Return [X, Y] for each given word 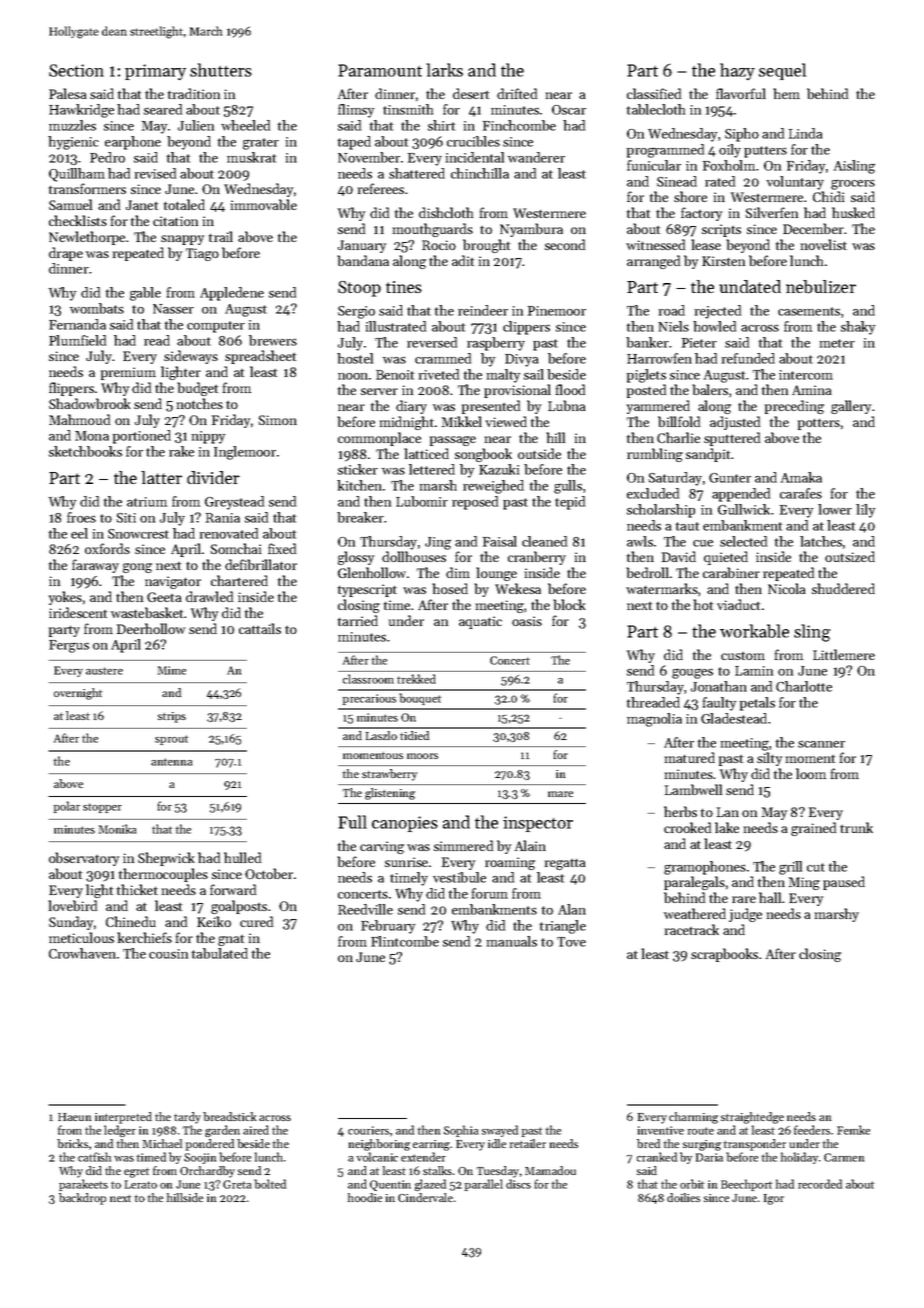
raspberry [496, 344]
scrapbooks [724, 955]
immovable [264, 204]
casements [809, 311]
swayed [500, 1131]
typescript [367, 590]
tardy [187, 1118]
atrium [147, 502]
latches [821, 541]
